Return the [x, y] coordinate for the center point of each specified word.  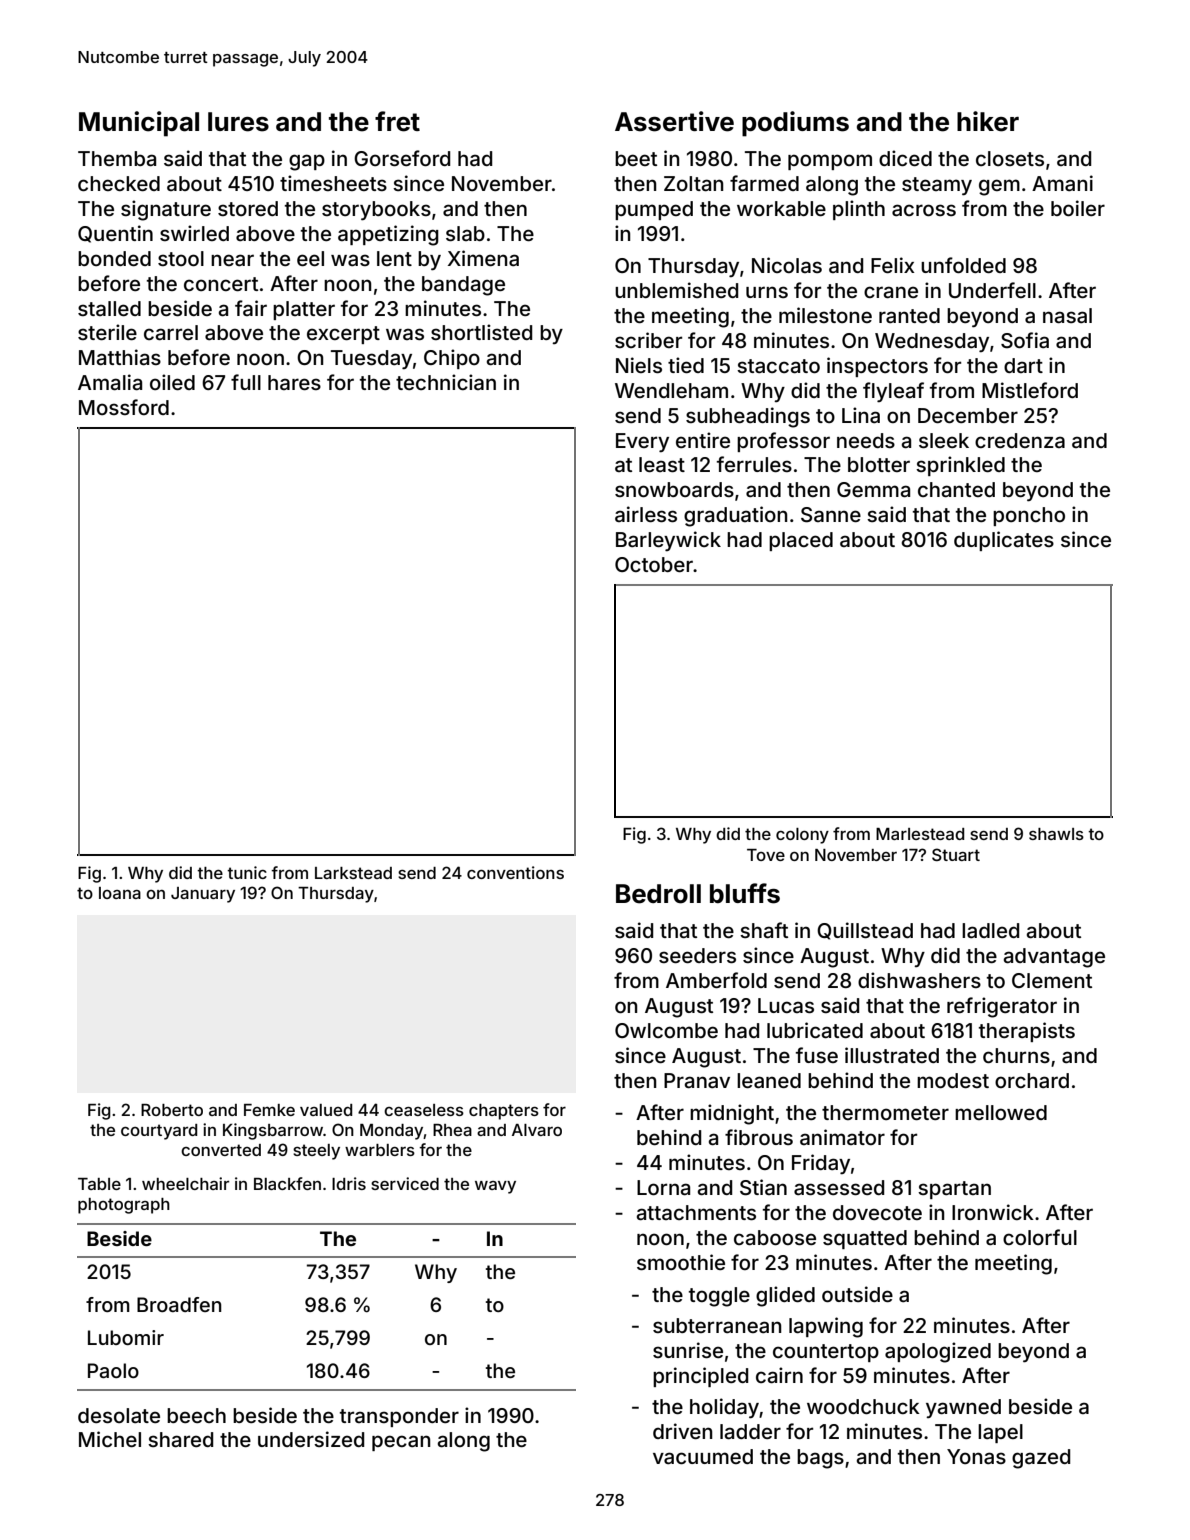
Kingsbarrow [273, 1131]
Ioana [120, 893]
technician [446, 382]
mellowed [1001, 1112]
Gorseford [402, 158]
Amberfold [716, 980]
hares [294, 382]
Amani [1062, 183]
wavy [495, 1187]
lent [394, 258]
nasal [1067, 315]
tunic [247, 872]
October [654, 564]
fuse [817, 1055]
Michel [110, 1439]
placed [801, 541]
